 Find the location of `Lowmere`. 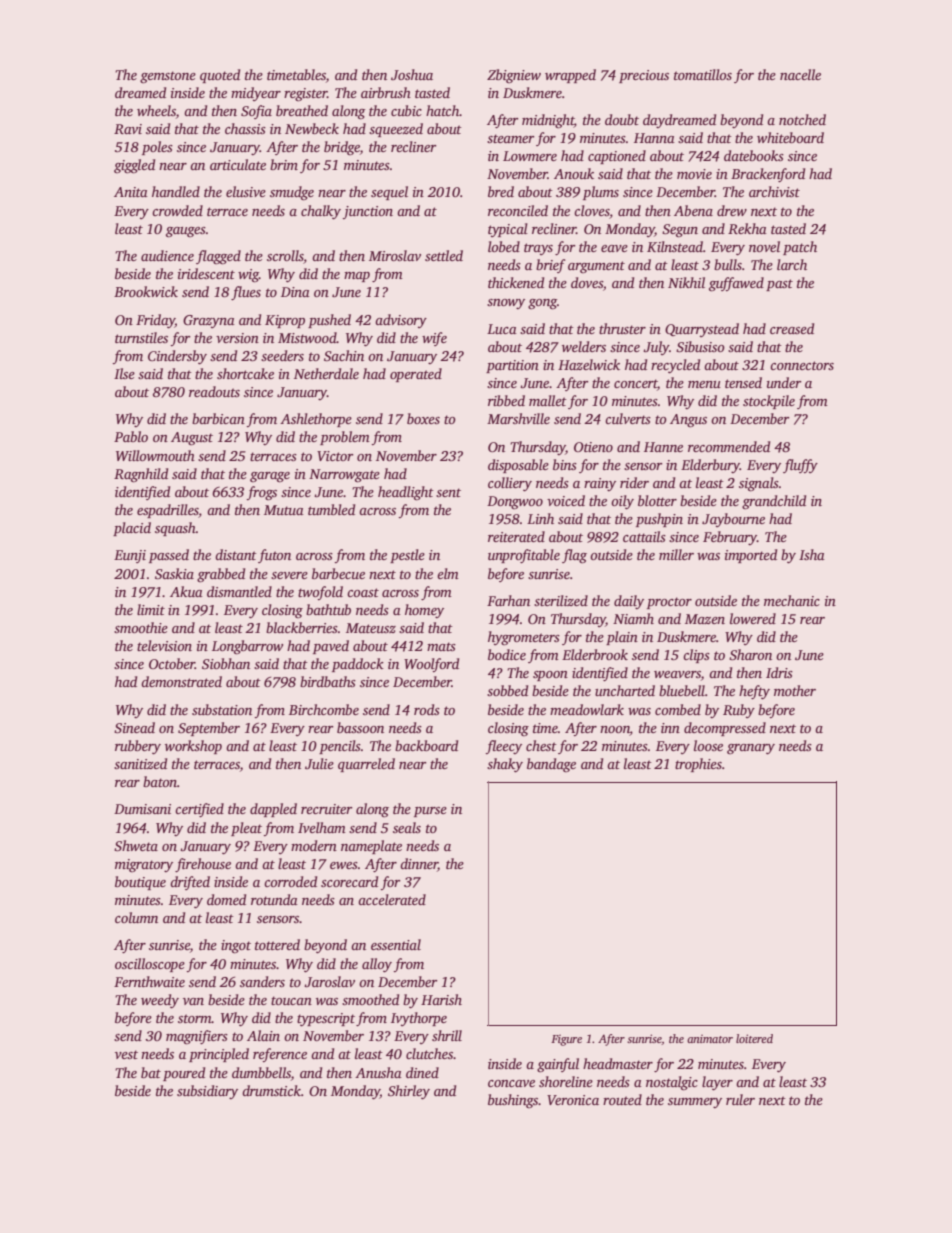

Lowmere is located at coordinates (530, 156).
